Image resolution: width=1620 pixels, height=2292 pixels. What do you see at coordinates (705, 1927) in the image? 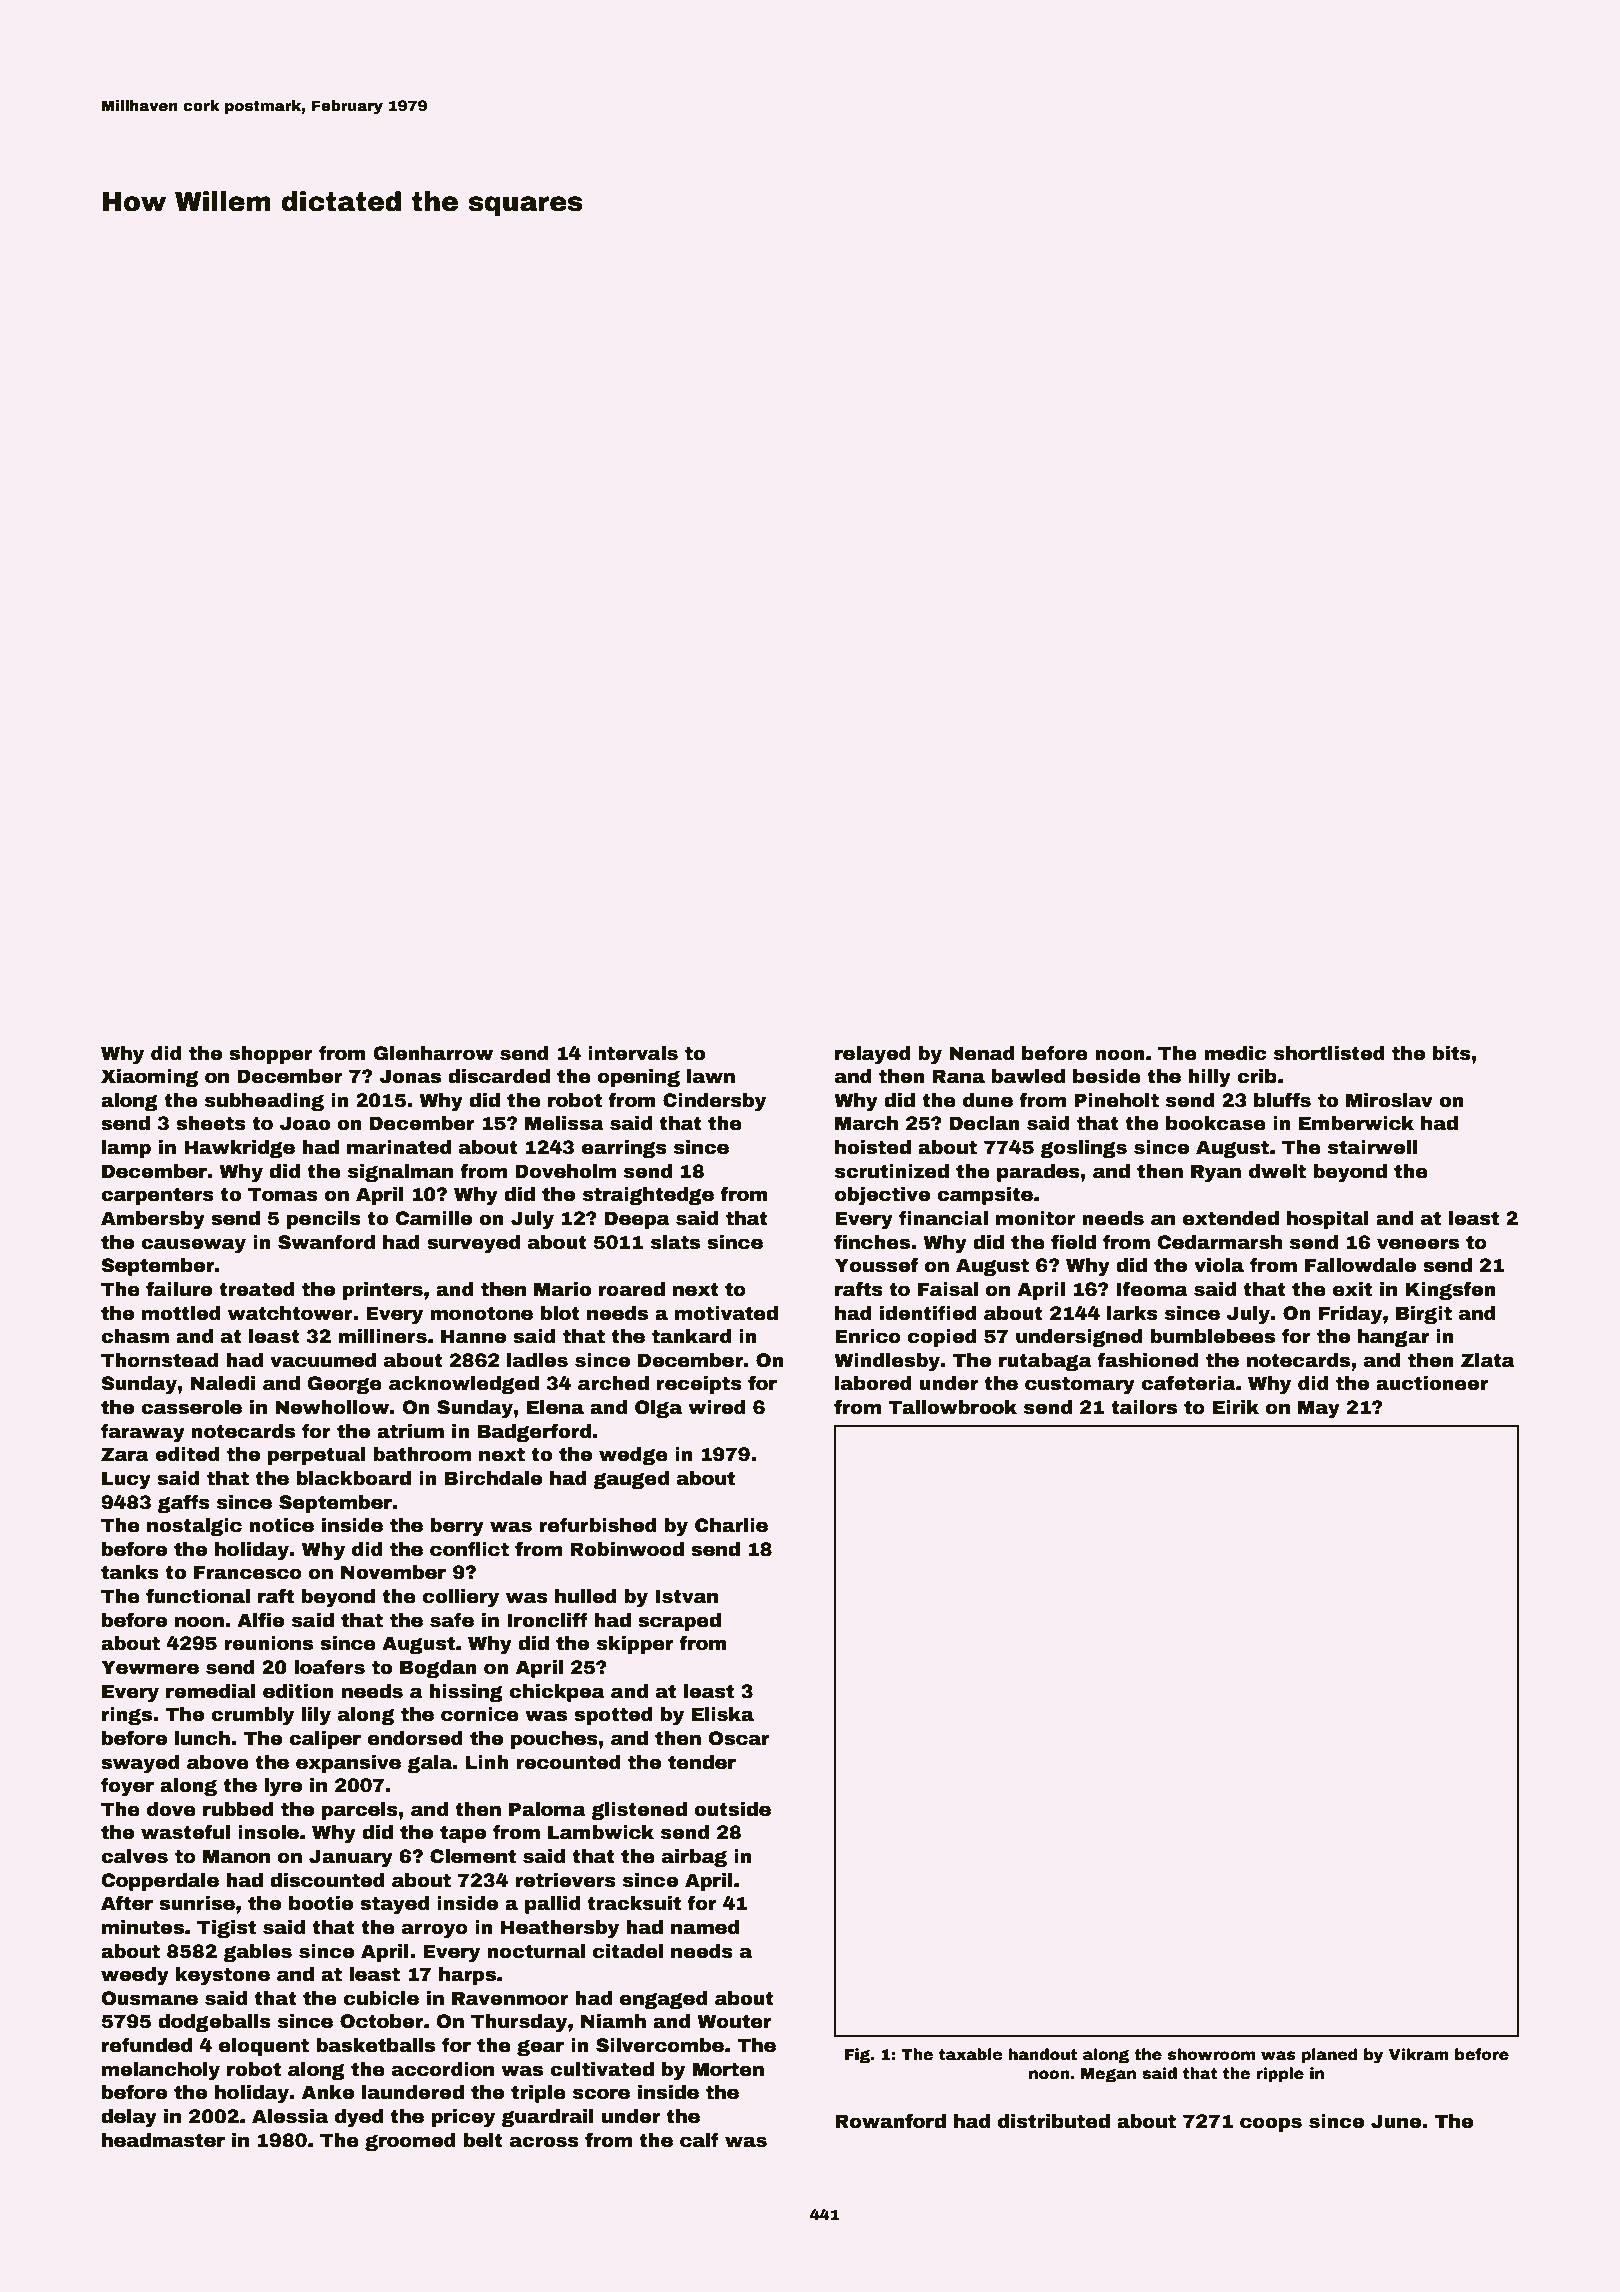
I see `named` at bounding box center [705, 1927].
